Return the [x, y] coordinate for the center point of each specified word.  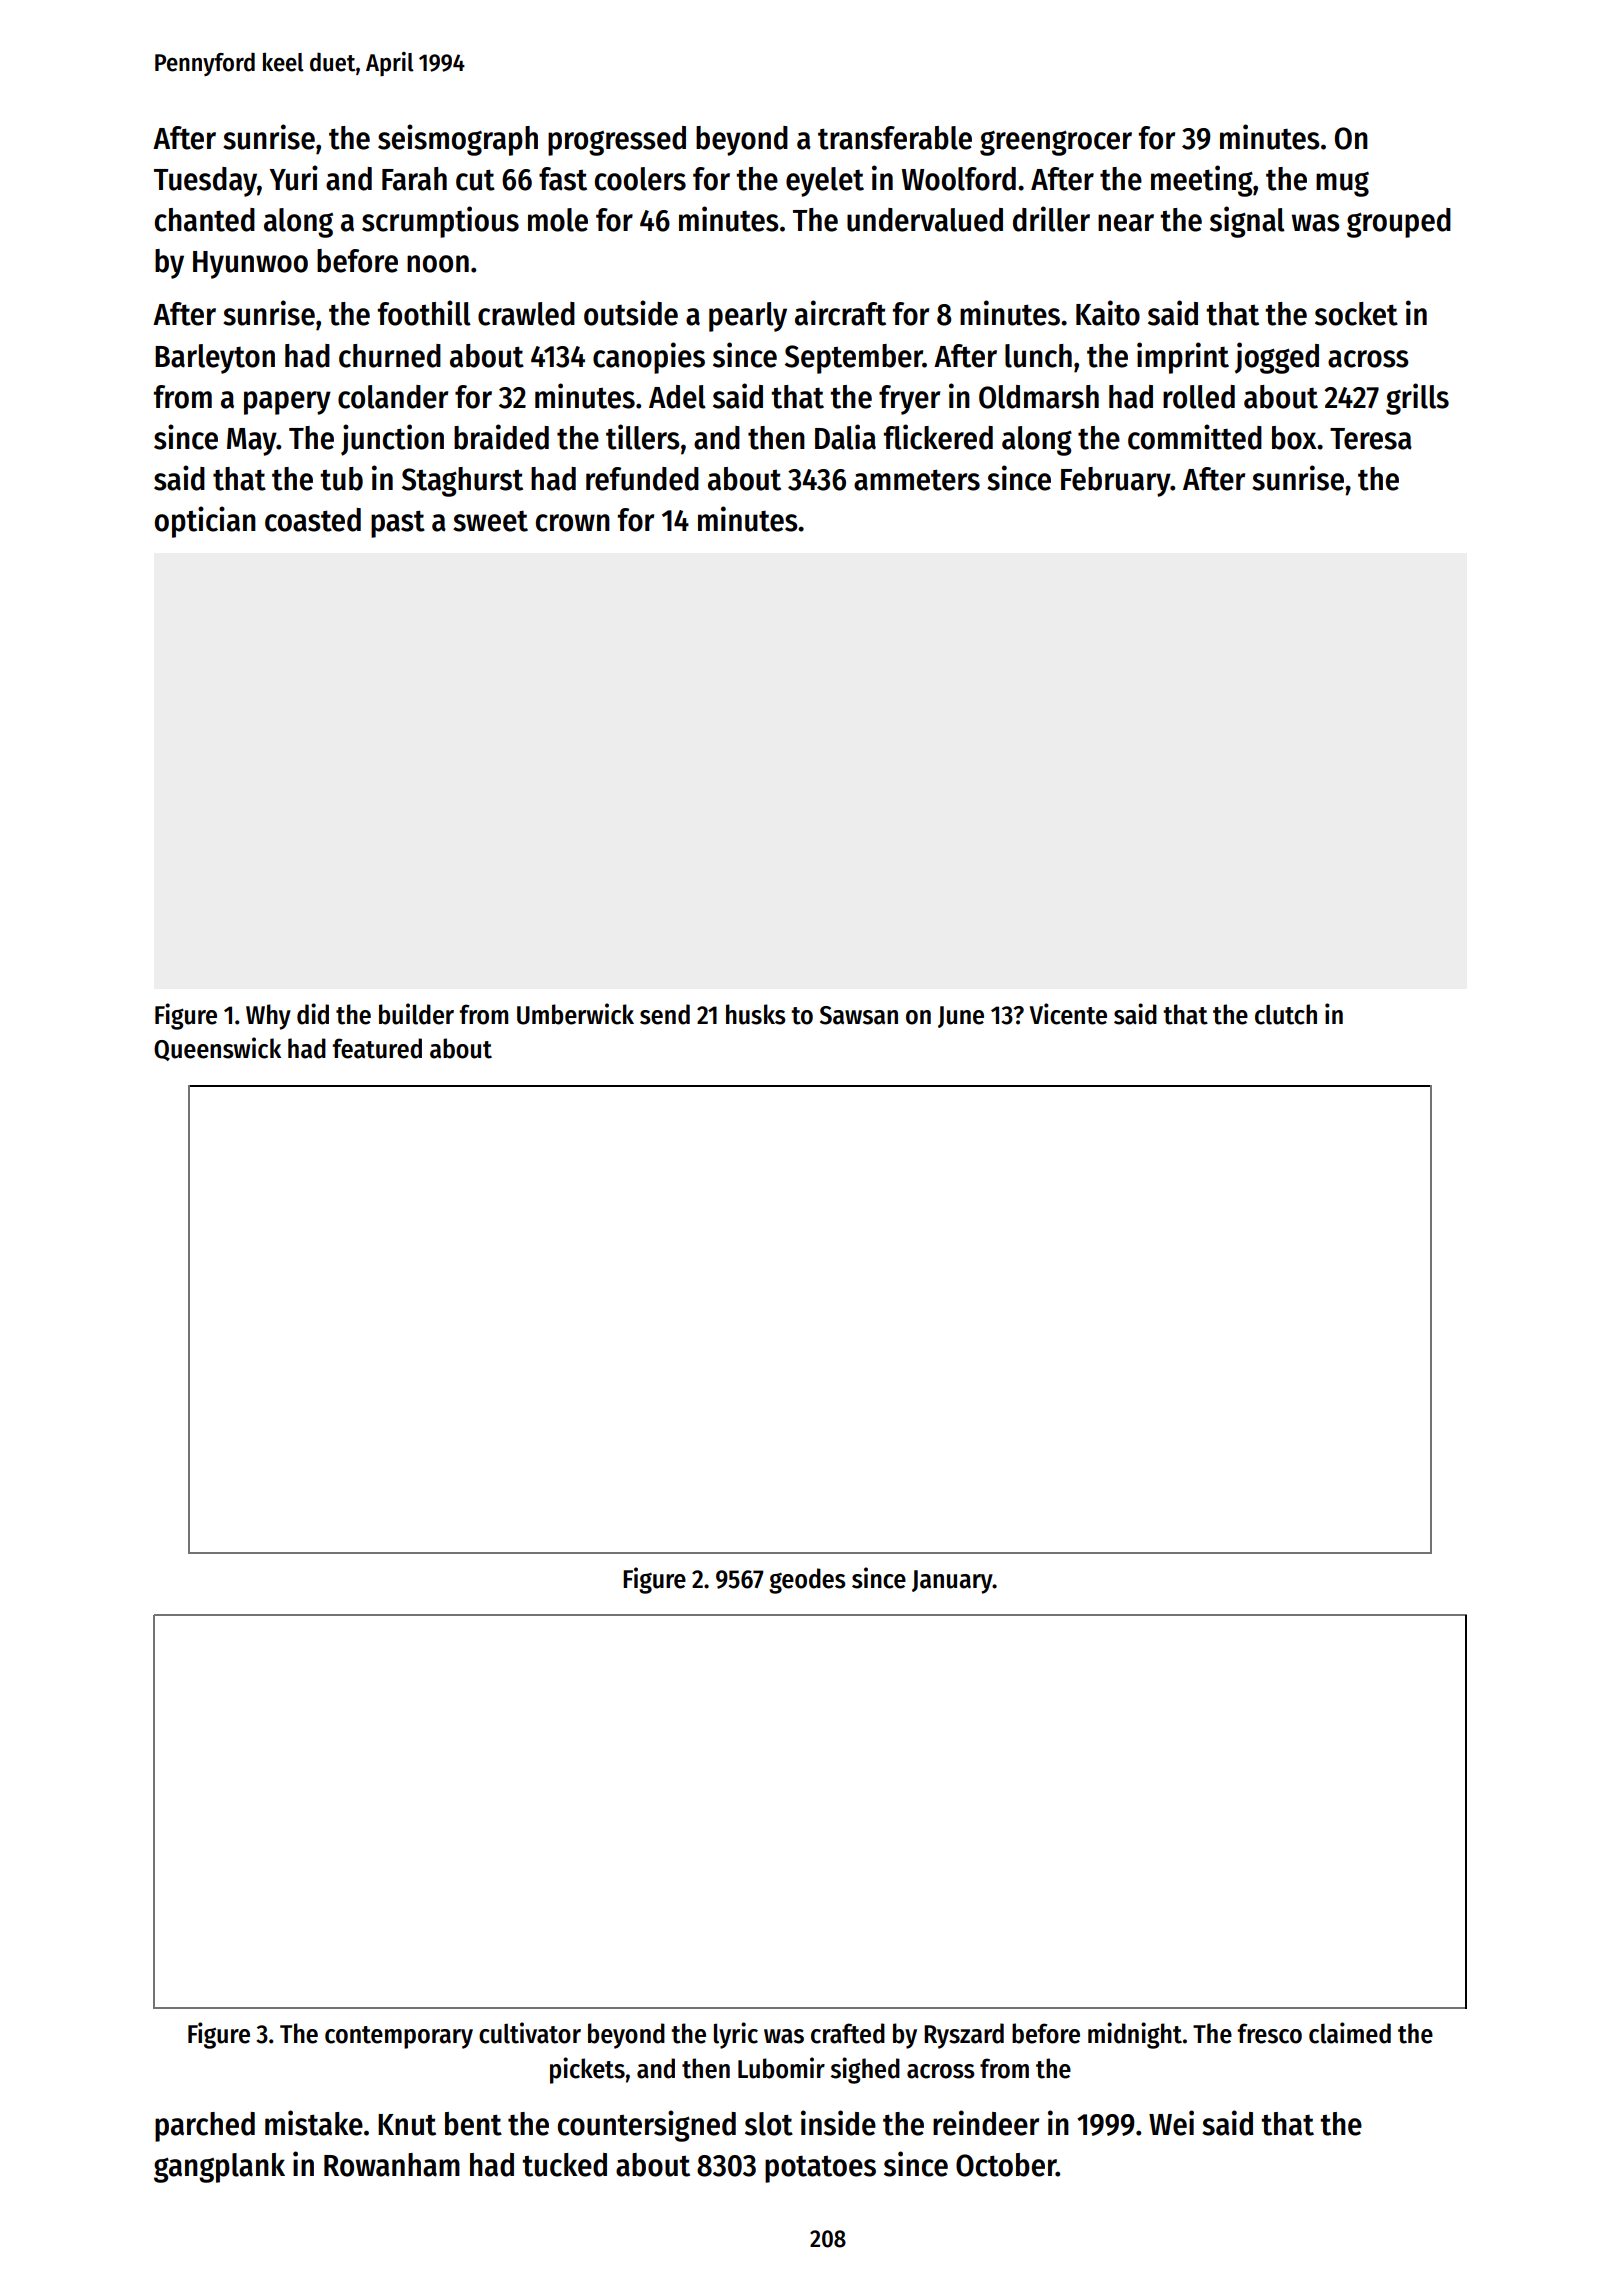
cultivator [530, 2033]
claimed [1350, 2033]
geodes [807, 1581]
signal [1247, 222]
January [952, 1582]
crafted [848, 2033]
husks [756, 1014]
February [1116, 482]
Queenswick [217, 1049]
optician [205, 522]
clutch [1286, 1014]
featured [377, 1048]
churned [390, 356]
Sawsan [859, 1015]
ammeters [917, 480]
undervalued [925, 220]
